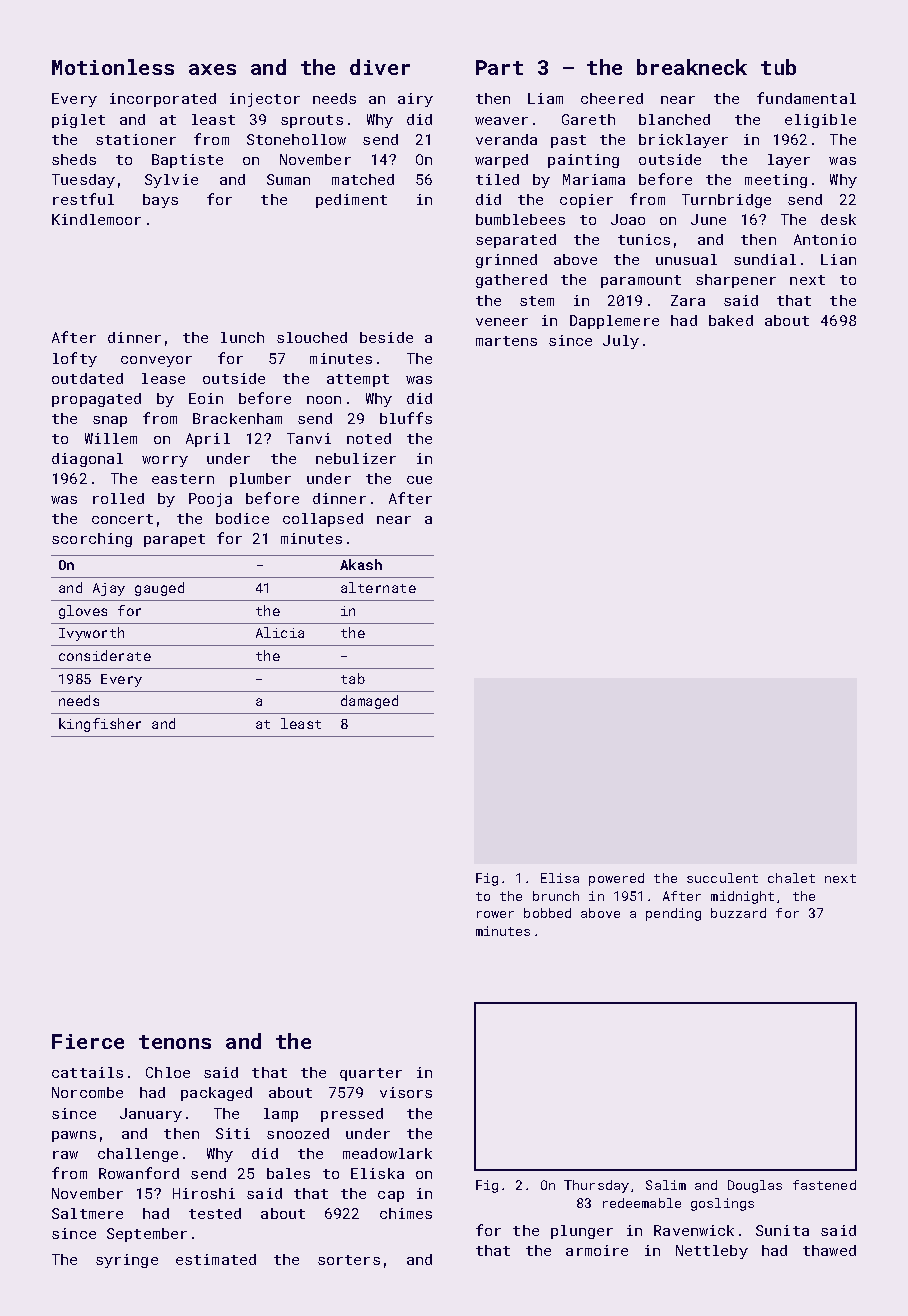 The width and height of the image is (908, 1316). Describe the element at coordinates (731, 320) in the image. I see `baked` at that location.
